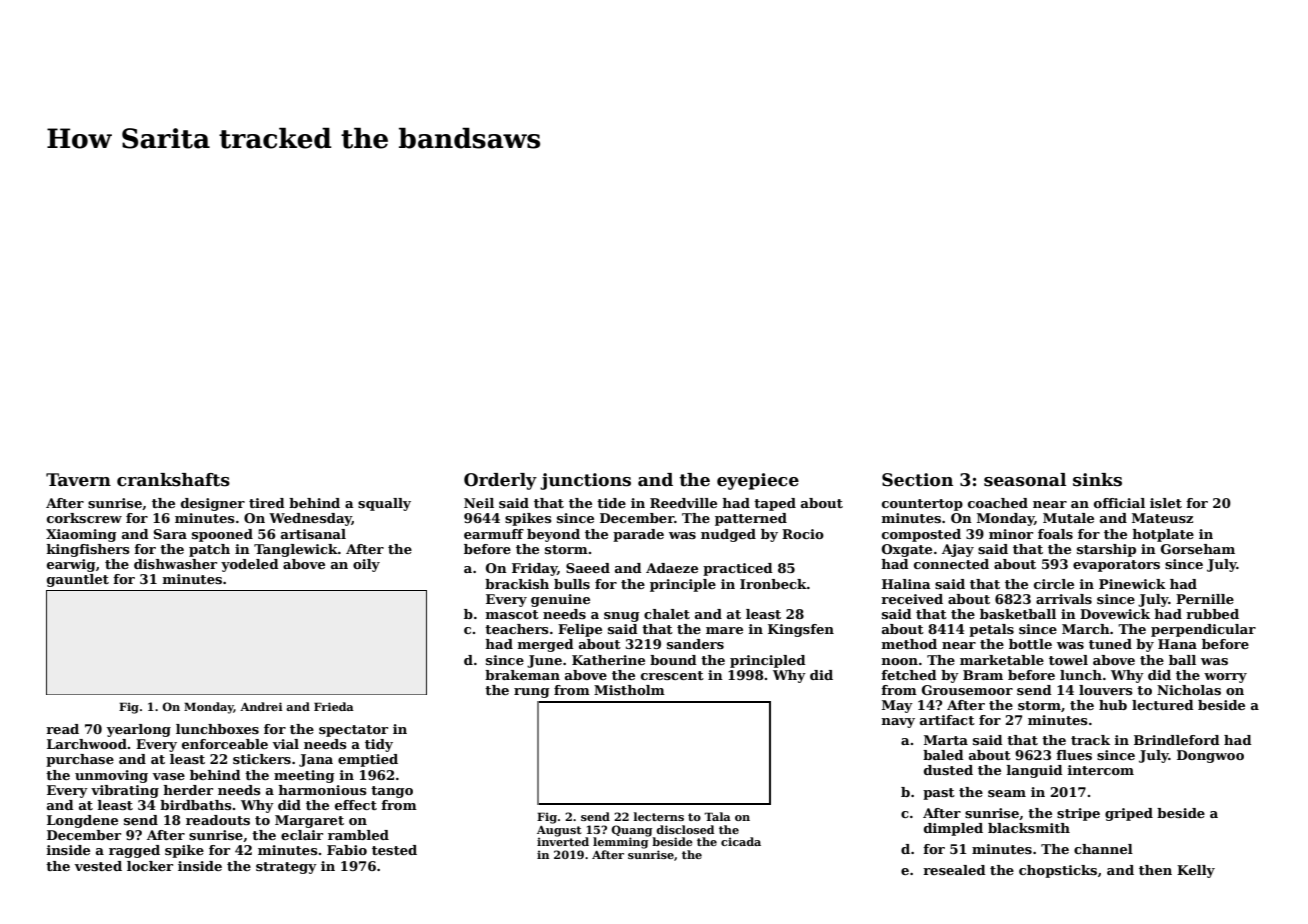  Describe the element at coordinates (758, 481) in the image. I see `eyepiece` at that location.
